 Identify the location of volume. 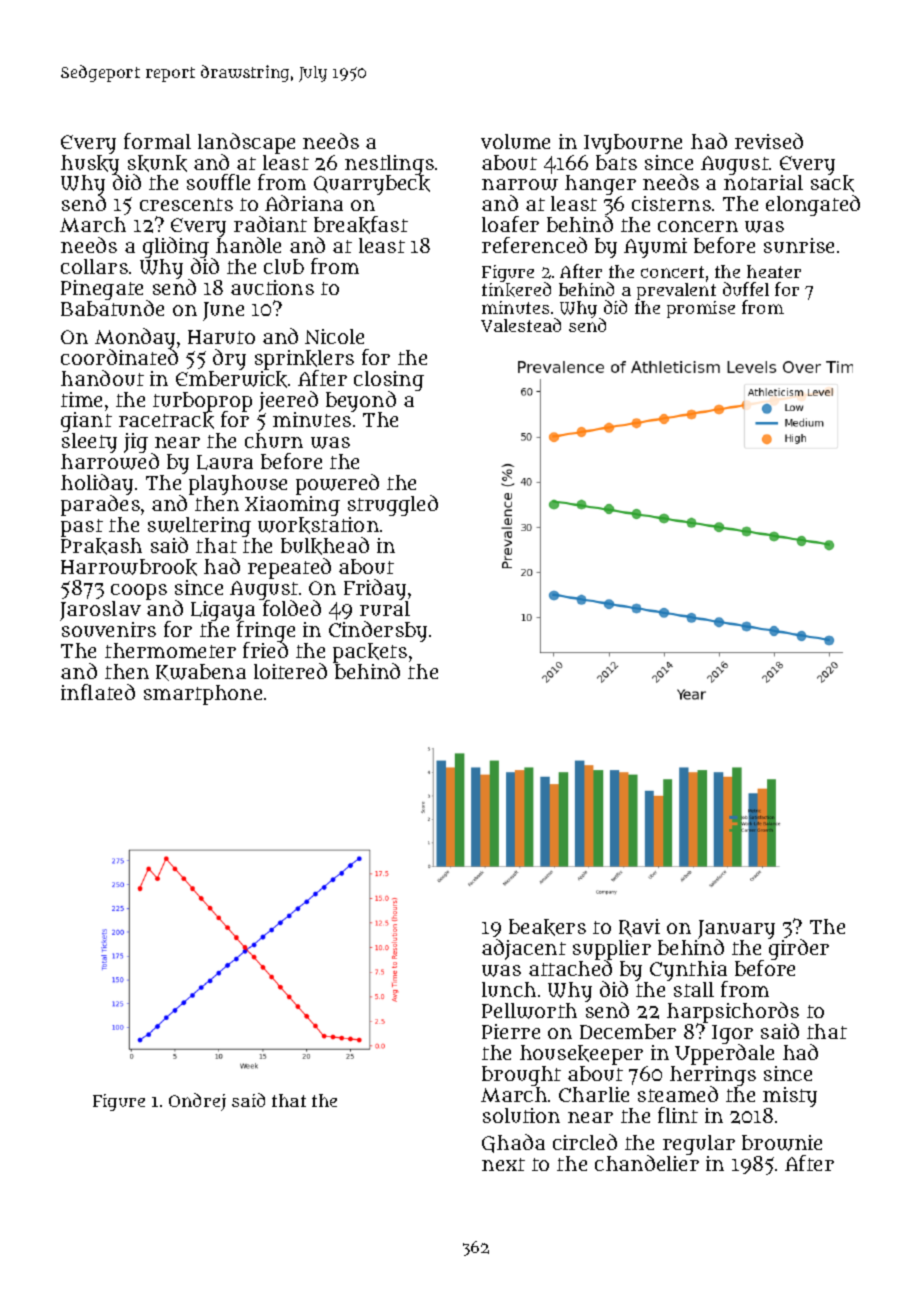
(515, 141).
